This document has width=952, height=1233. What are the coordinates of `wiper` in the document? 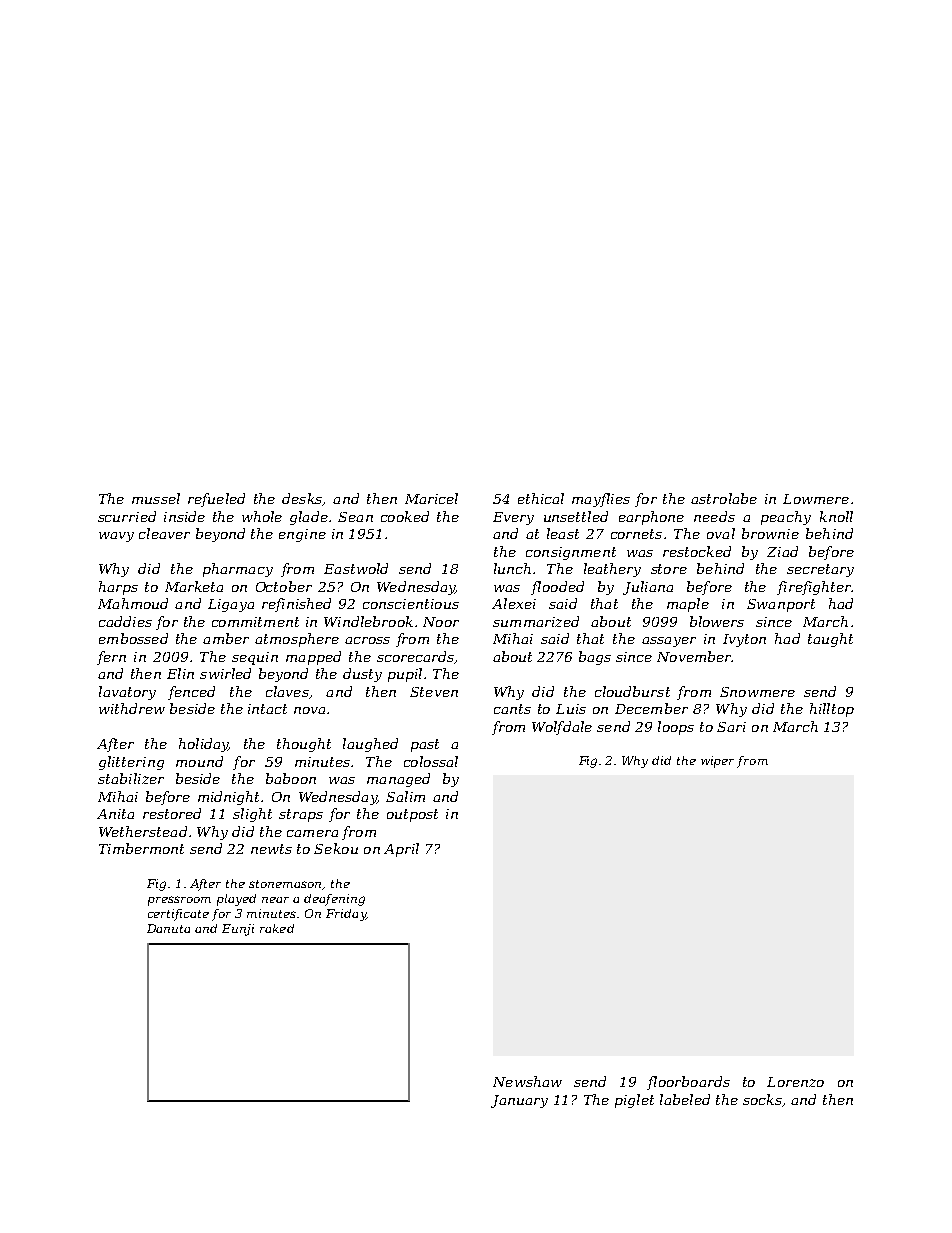 It's located at (717, 762).
